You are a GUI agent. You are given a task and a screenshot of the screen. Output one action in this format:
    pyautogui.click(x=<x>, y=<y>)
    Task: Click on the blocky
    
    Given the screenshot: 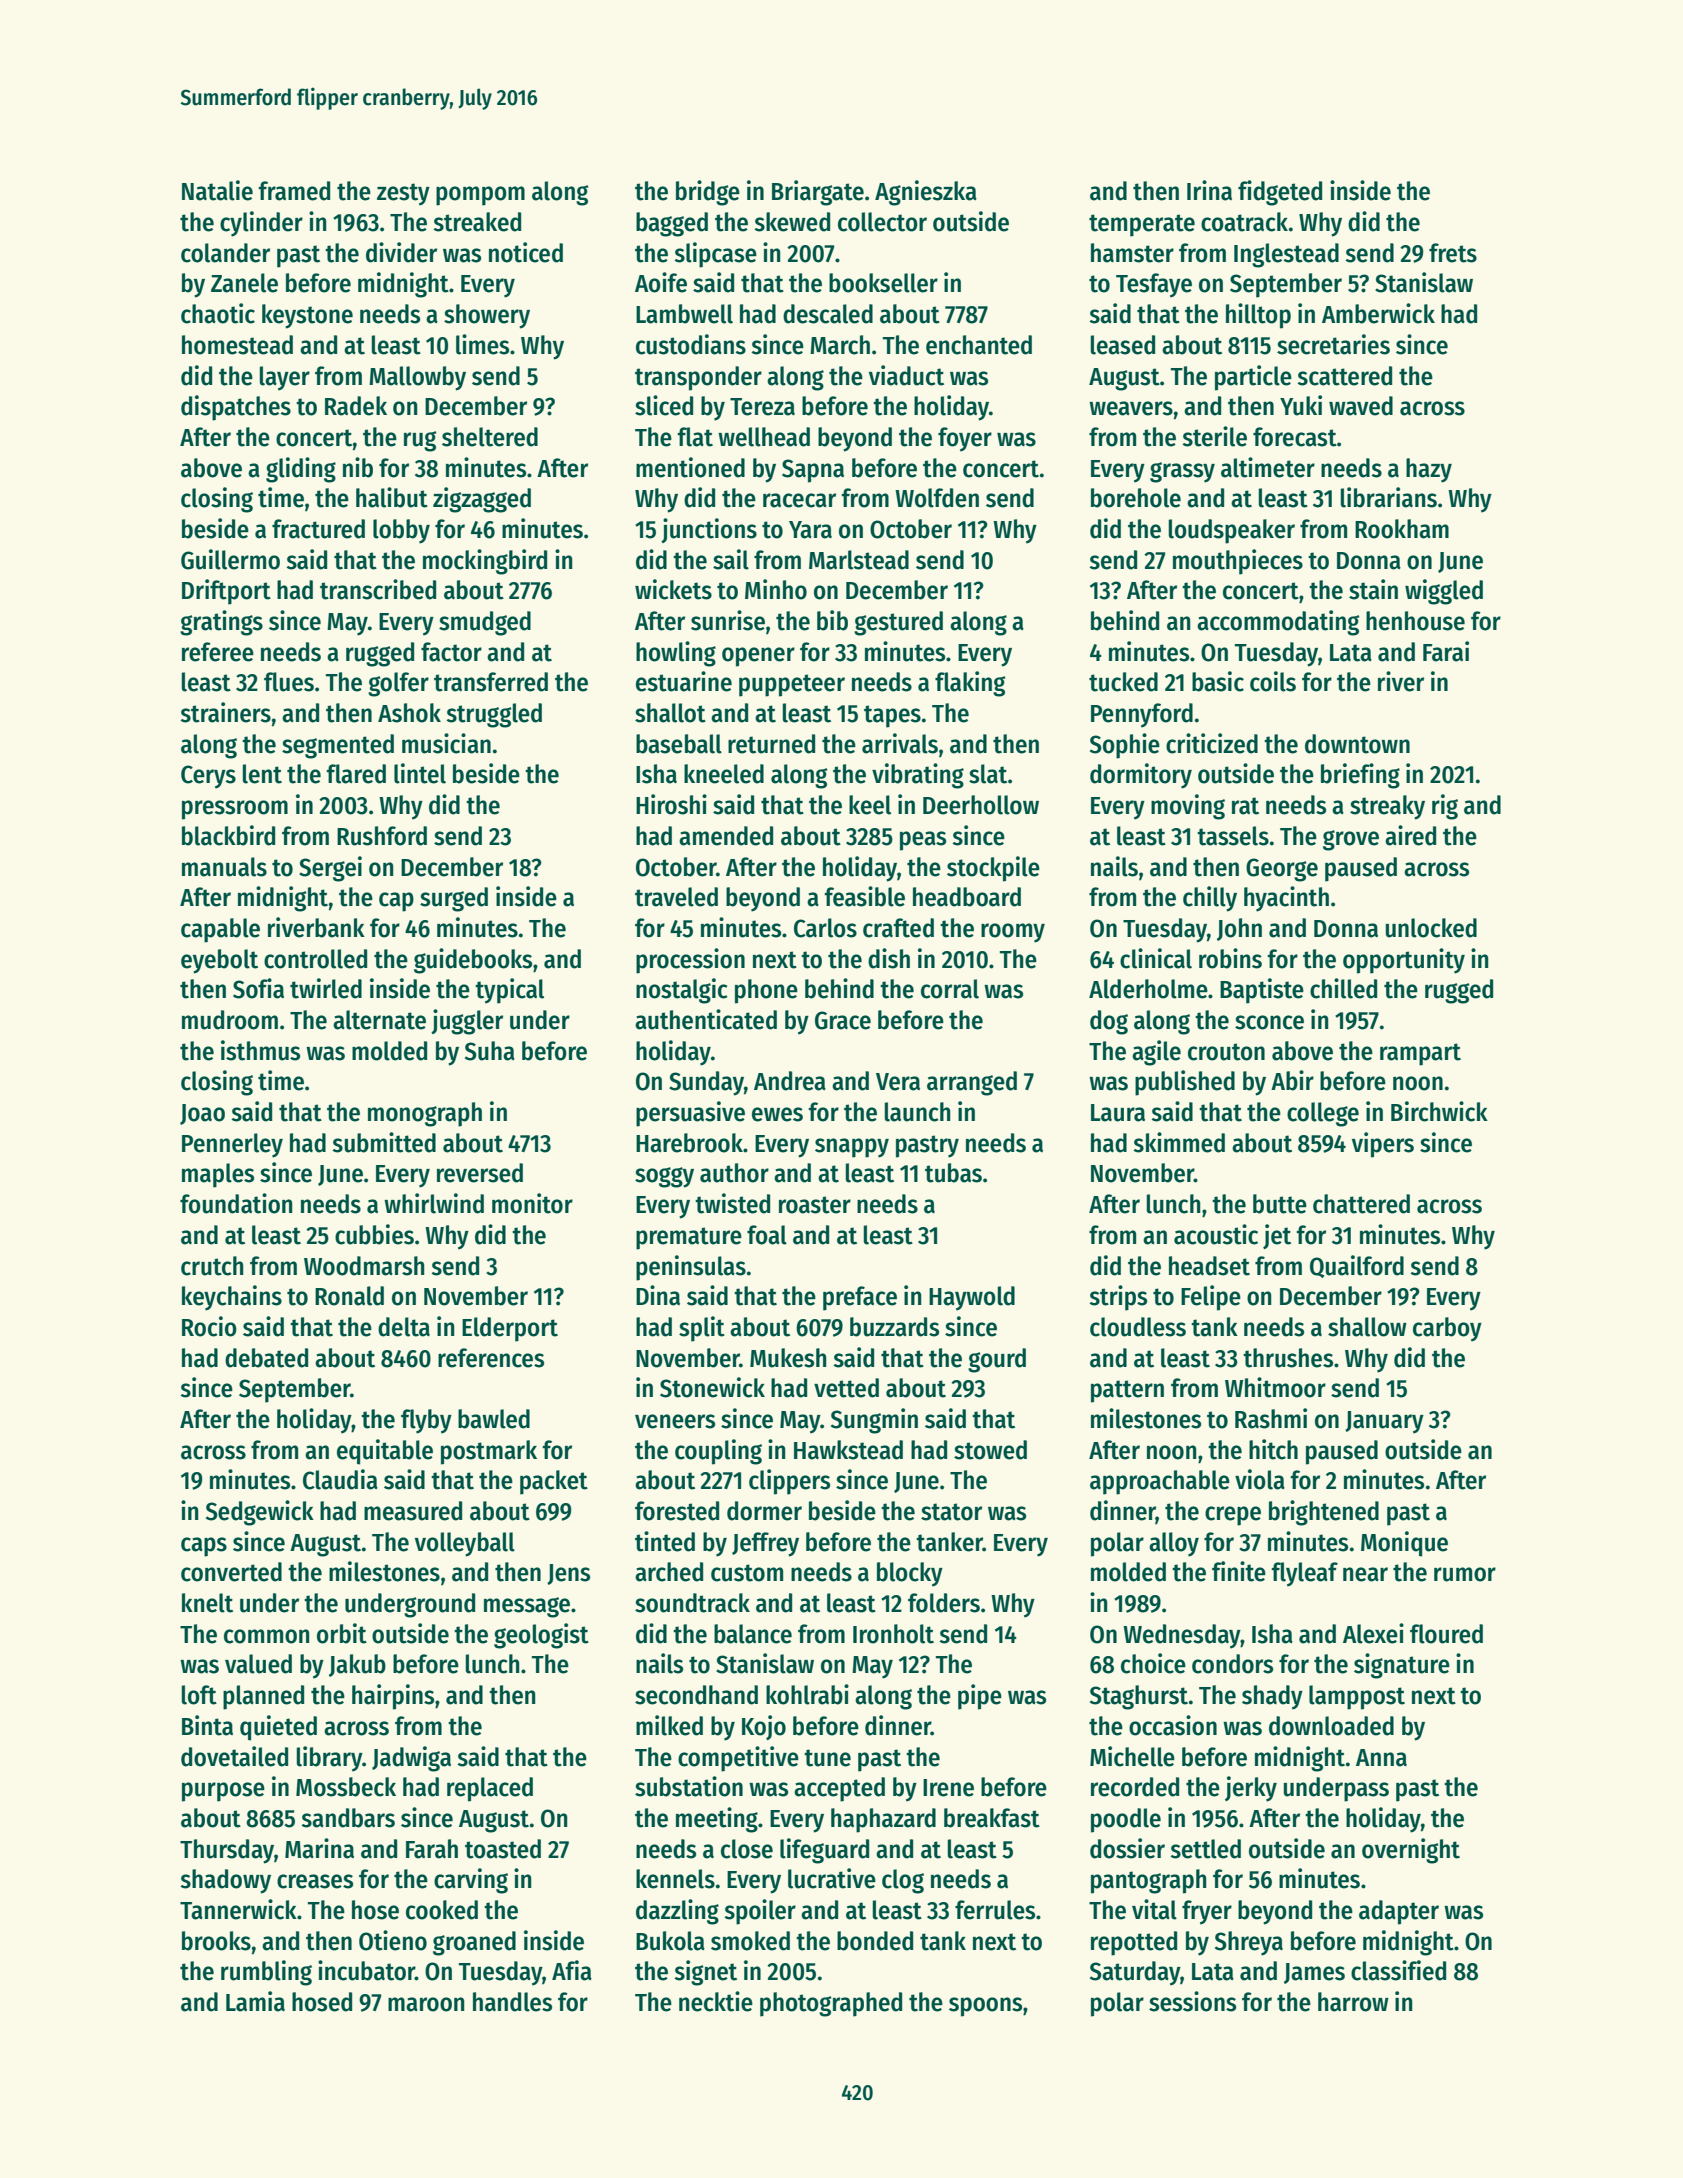 What is the action you would take?
    pyautogui.click(x=910, y=1574)
